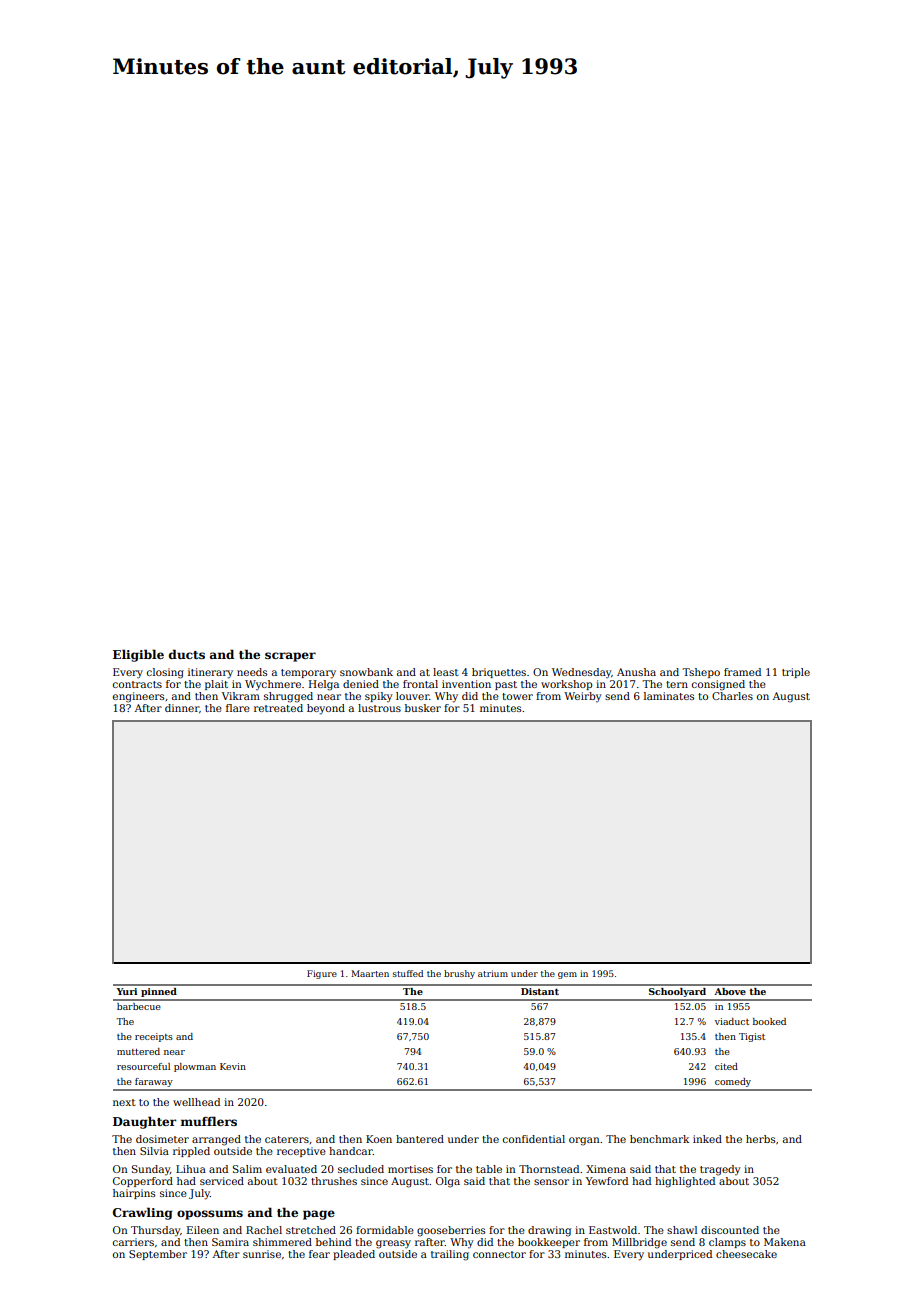  Describe the element at coordinates (408, 973) in the page. I see `stuffed` at that location.
